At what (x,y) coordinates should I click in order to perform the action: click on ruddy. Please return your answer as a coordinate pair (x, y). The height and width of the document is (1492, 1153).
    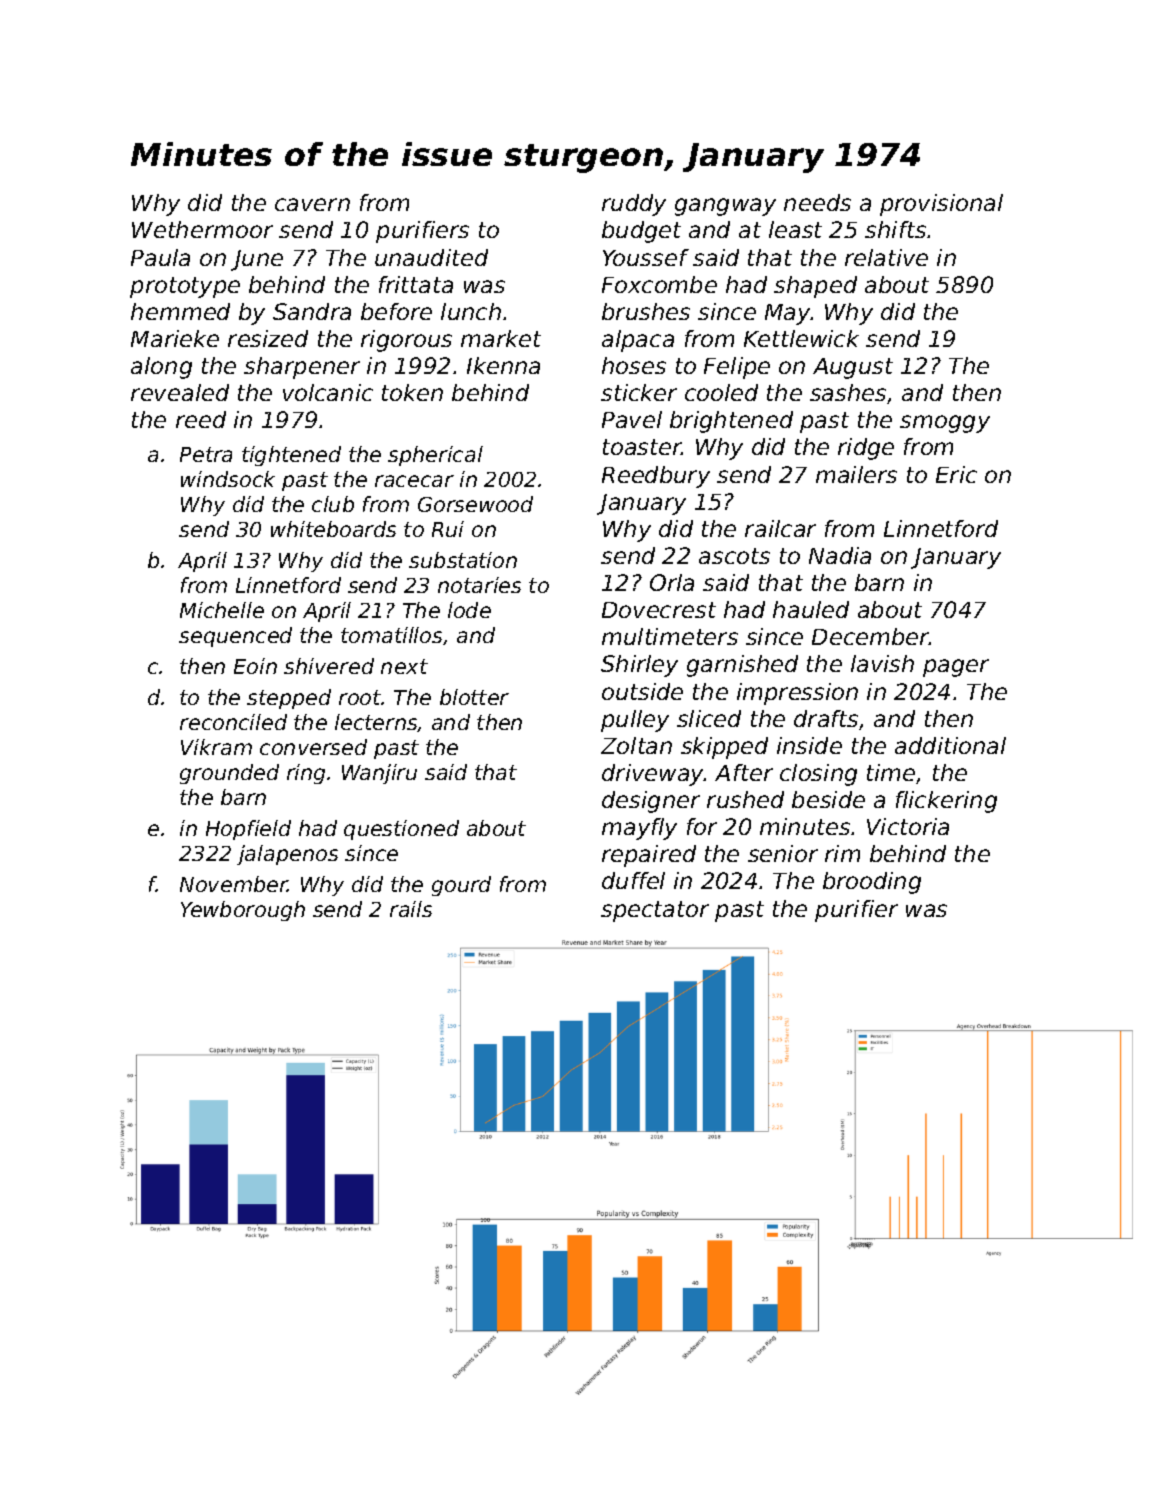
    Looking at the image, I should click on (634, 205).
